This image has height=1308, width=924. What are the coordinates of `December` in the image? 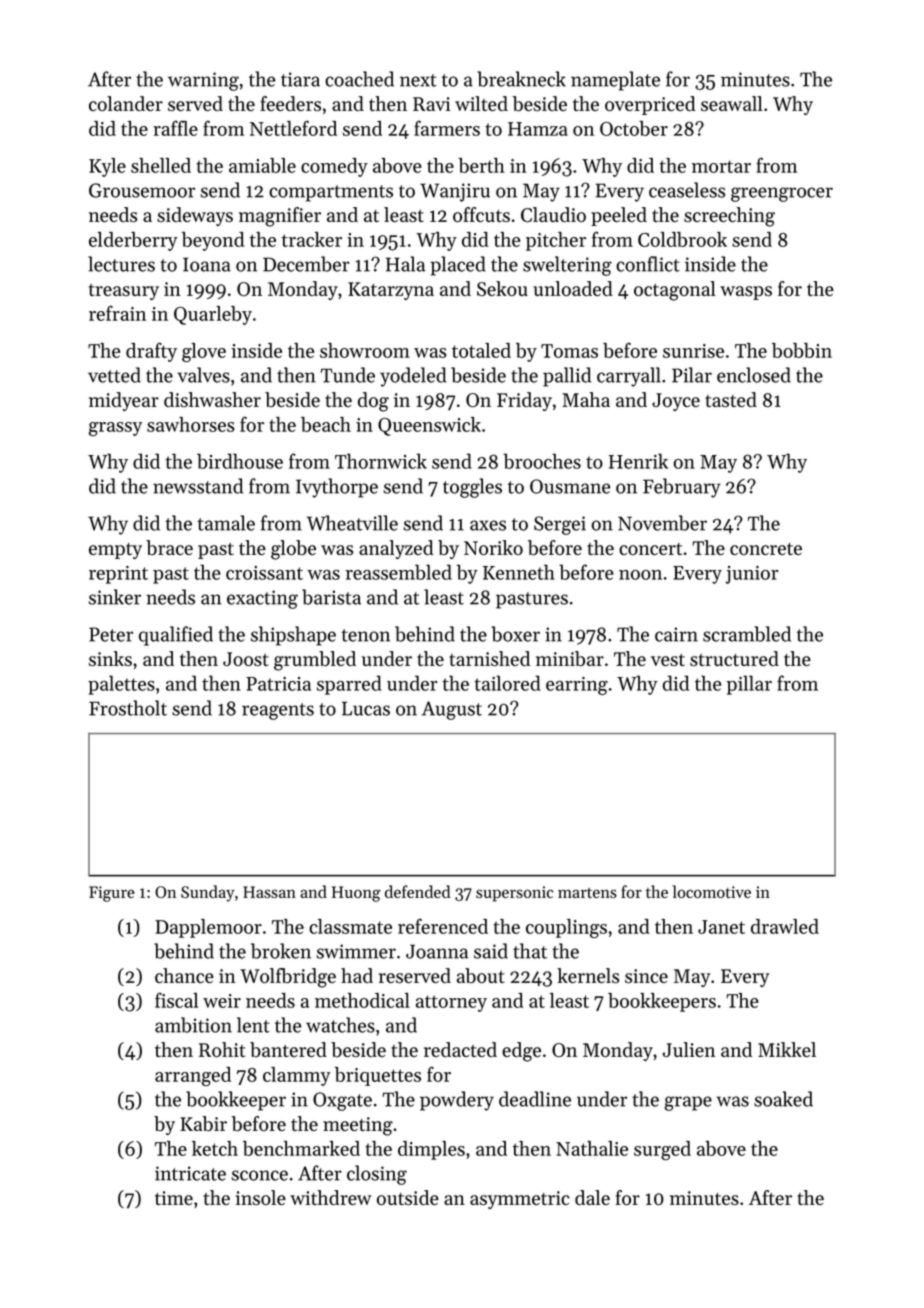 It's located at (306, 264).
